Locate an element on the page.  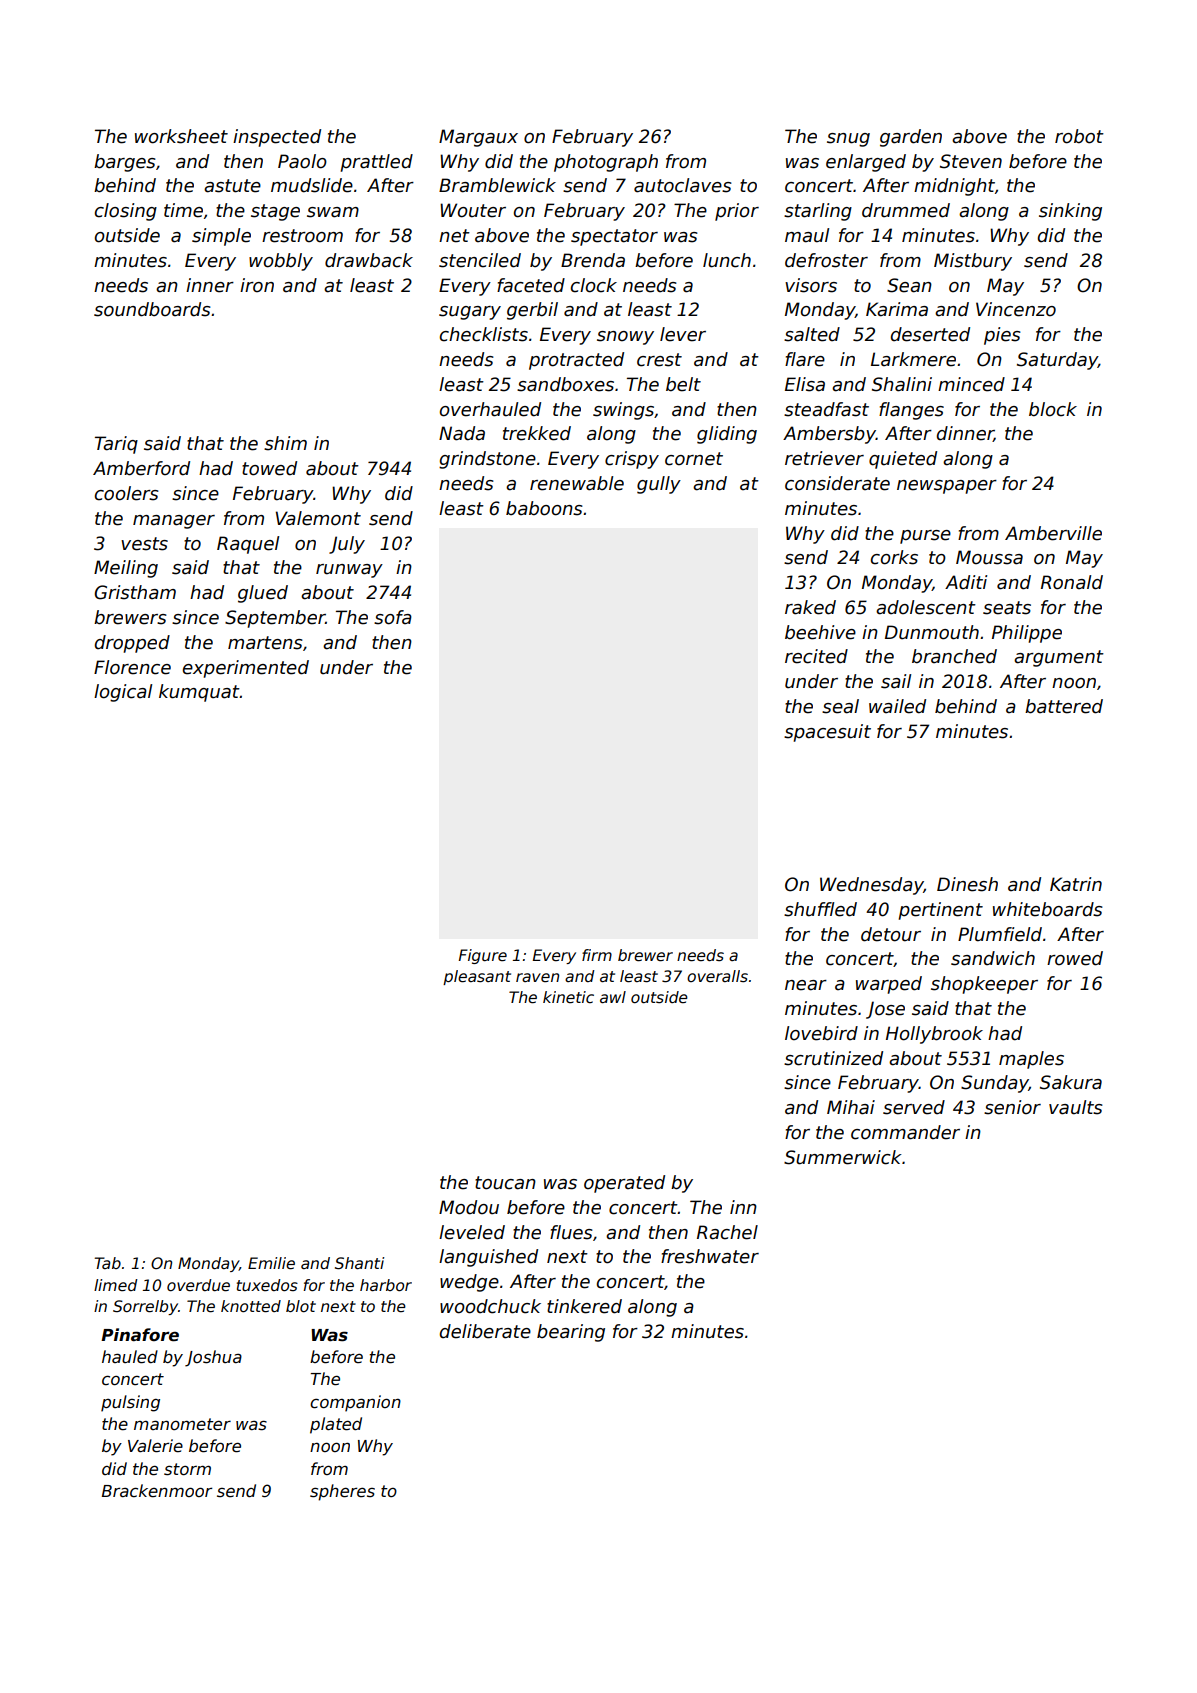
inspected is located at coordinates (277, 138).
